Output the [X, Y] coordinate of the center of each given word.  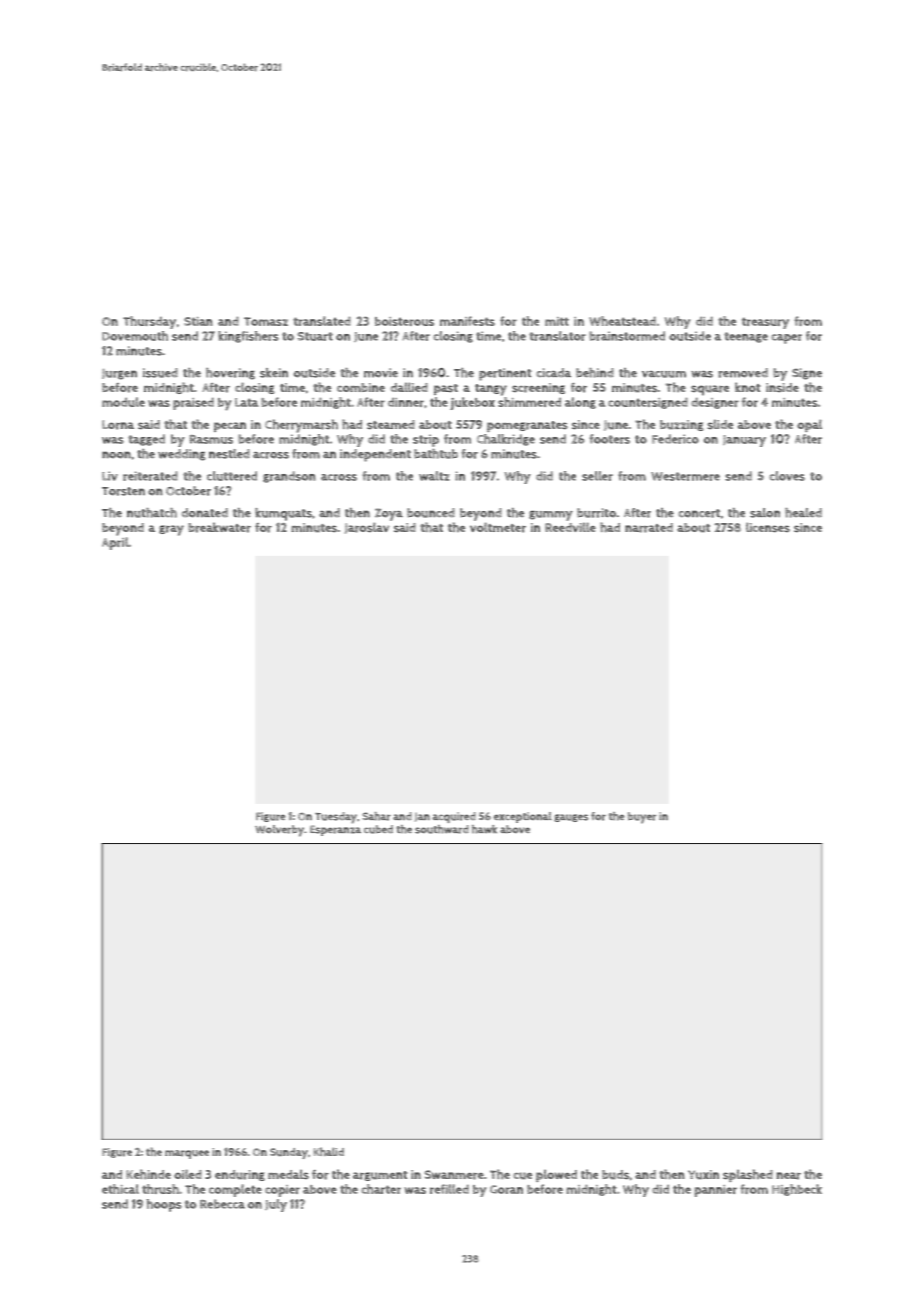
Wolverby [279, 831]
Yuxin [703, 1174]
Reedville [570, 527]
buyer [642, 818]
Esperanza [335, 830]
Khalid [329, 1151]
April [115, 543]
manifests [467, 321]
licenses [768, 527]
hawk [484, 829]
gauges [571, 818]
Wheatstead [622, 321]
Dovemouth [135, 336]
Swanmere [454, 1175]
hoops [164, 1205]
